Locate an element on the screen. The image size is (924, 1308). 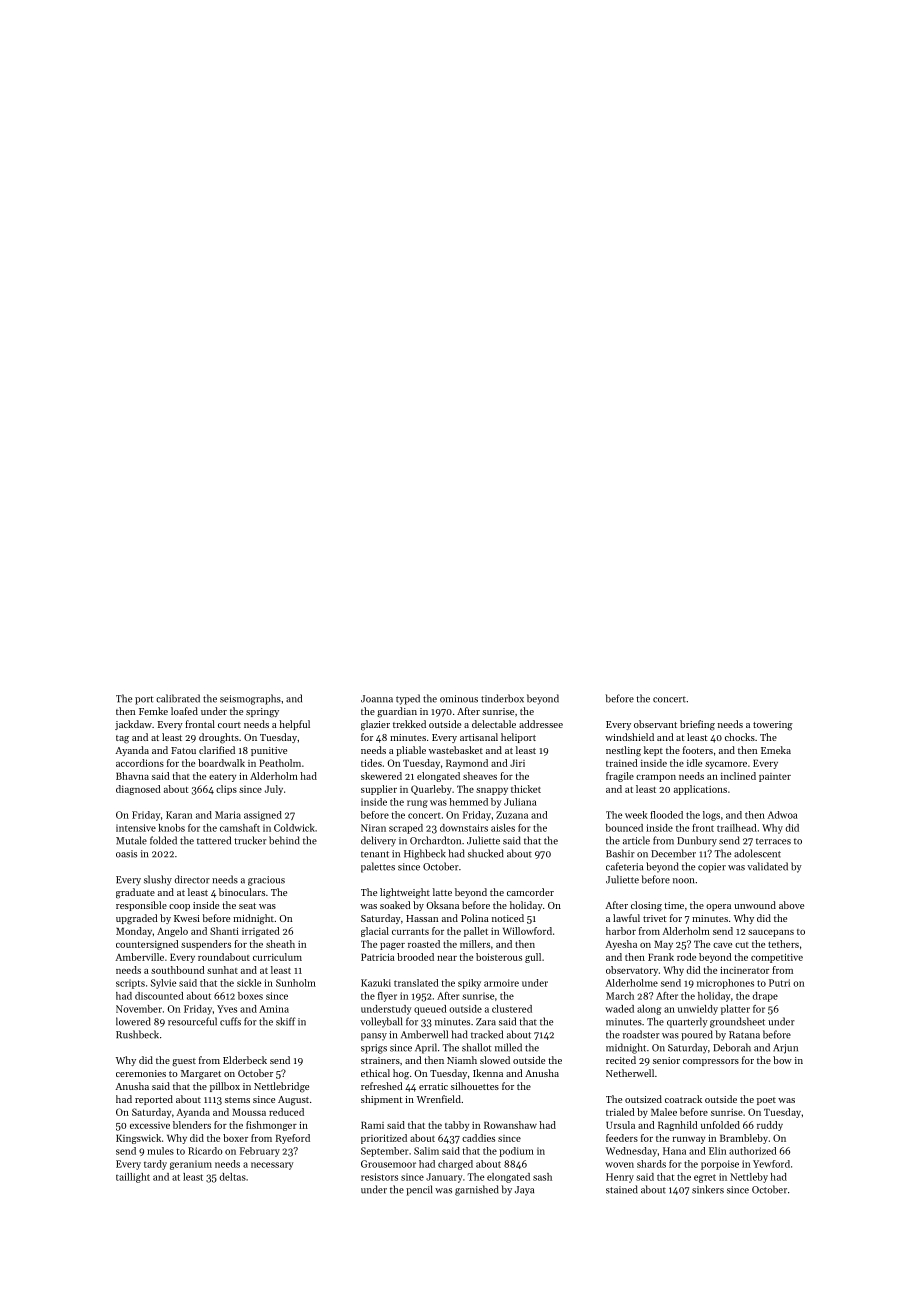
Ayesha is located at coordinates (621, 945).
